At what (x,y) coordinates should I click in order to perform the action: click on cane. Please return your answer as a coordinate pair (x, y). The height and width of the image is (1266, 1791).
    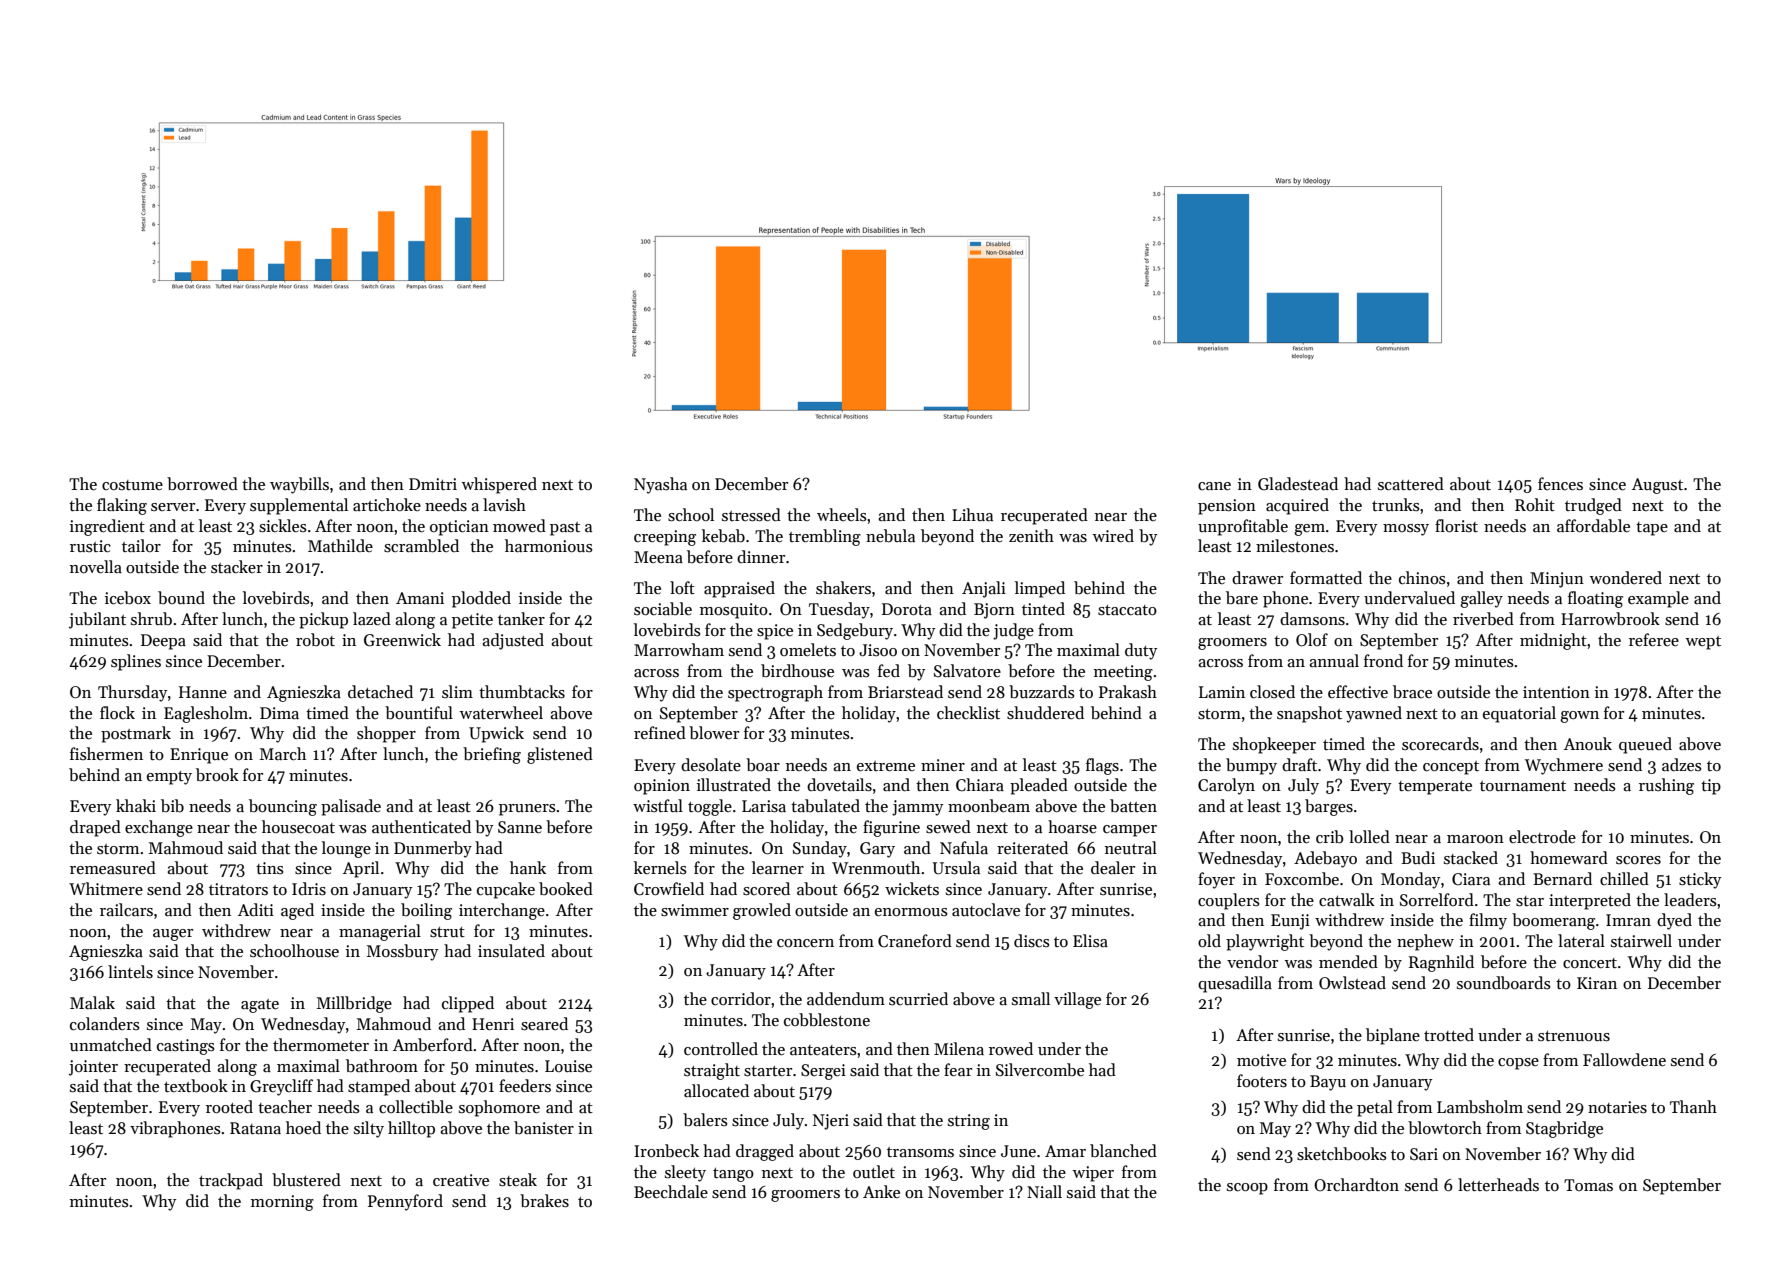
    Looking at the image, I should click on (1214, 486).
